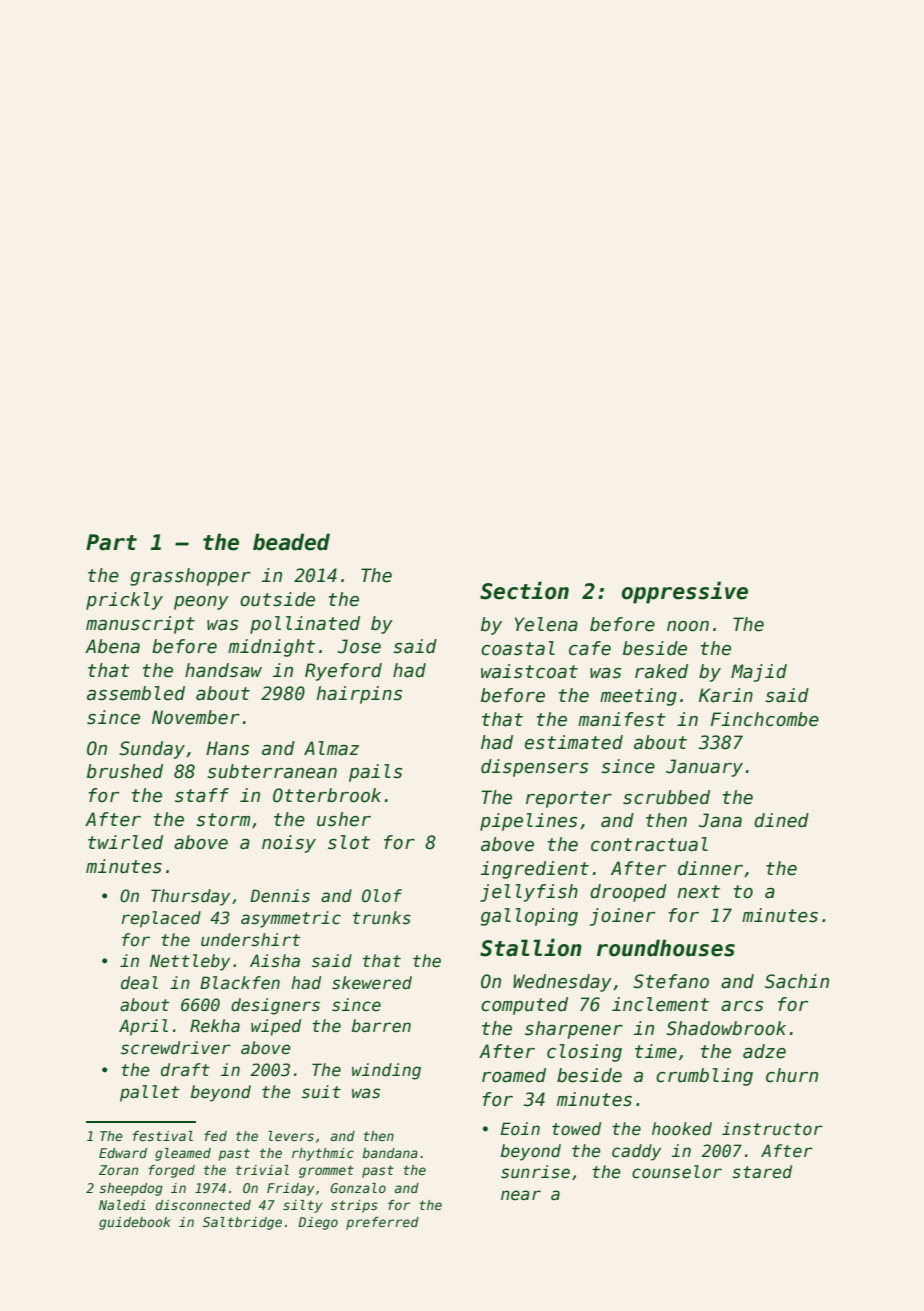  Describe the element at coordinates (781, 820) in the screenshot. I see `dined` at that location.
